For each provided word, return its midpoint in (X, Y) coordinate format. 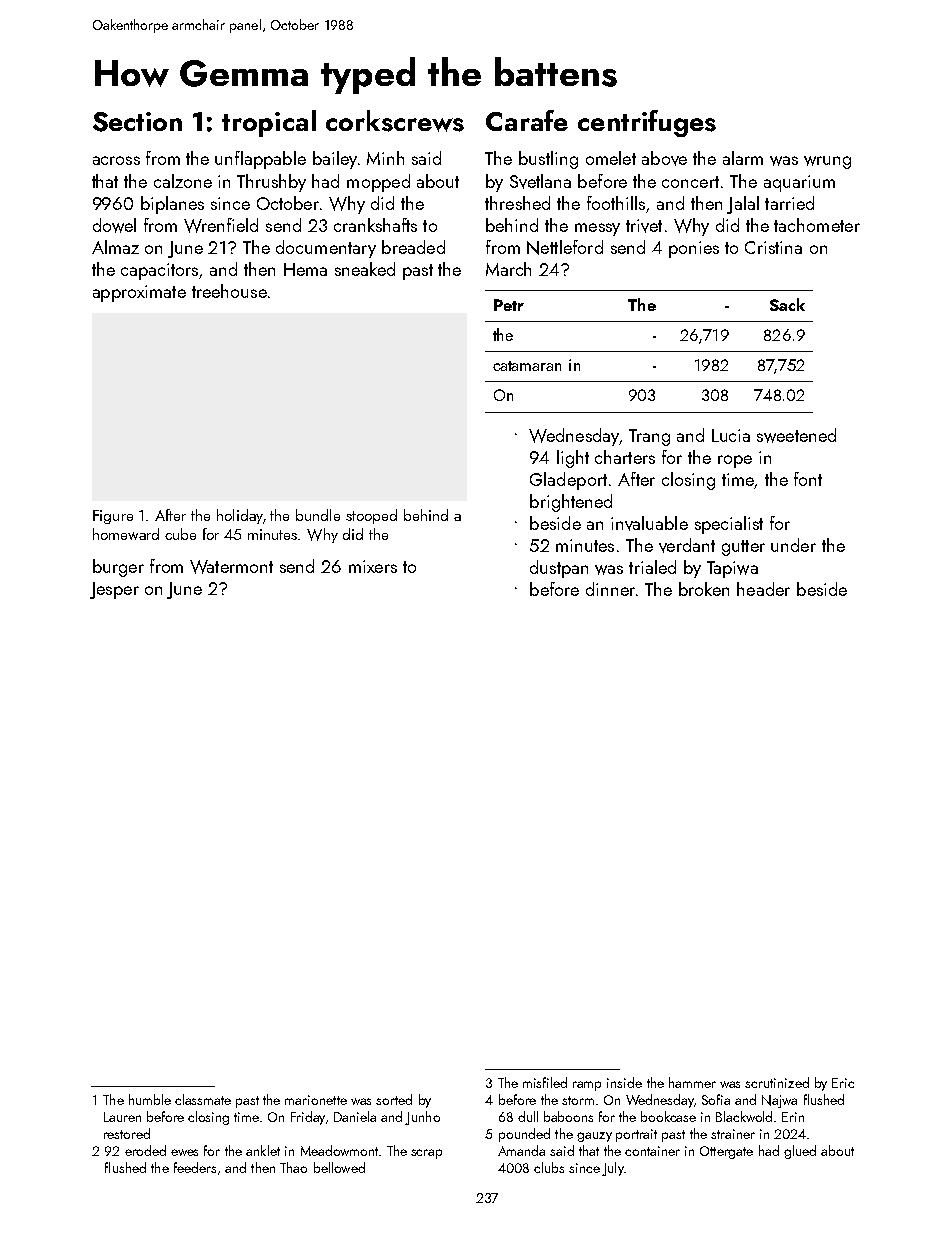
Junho (422, 1118)
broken (704, 589)
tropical (269, 123)
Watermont (231, 567)
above (664, 158)
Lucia (731, 435)
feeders (195, 1167)
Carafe (527, 120)
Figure (113, 517)
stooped (371, 516)
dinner (610, 589)
